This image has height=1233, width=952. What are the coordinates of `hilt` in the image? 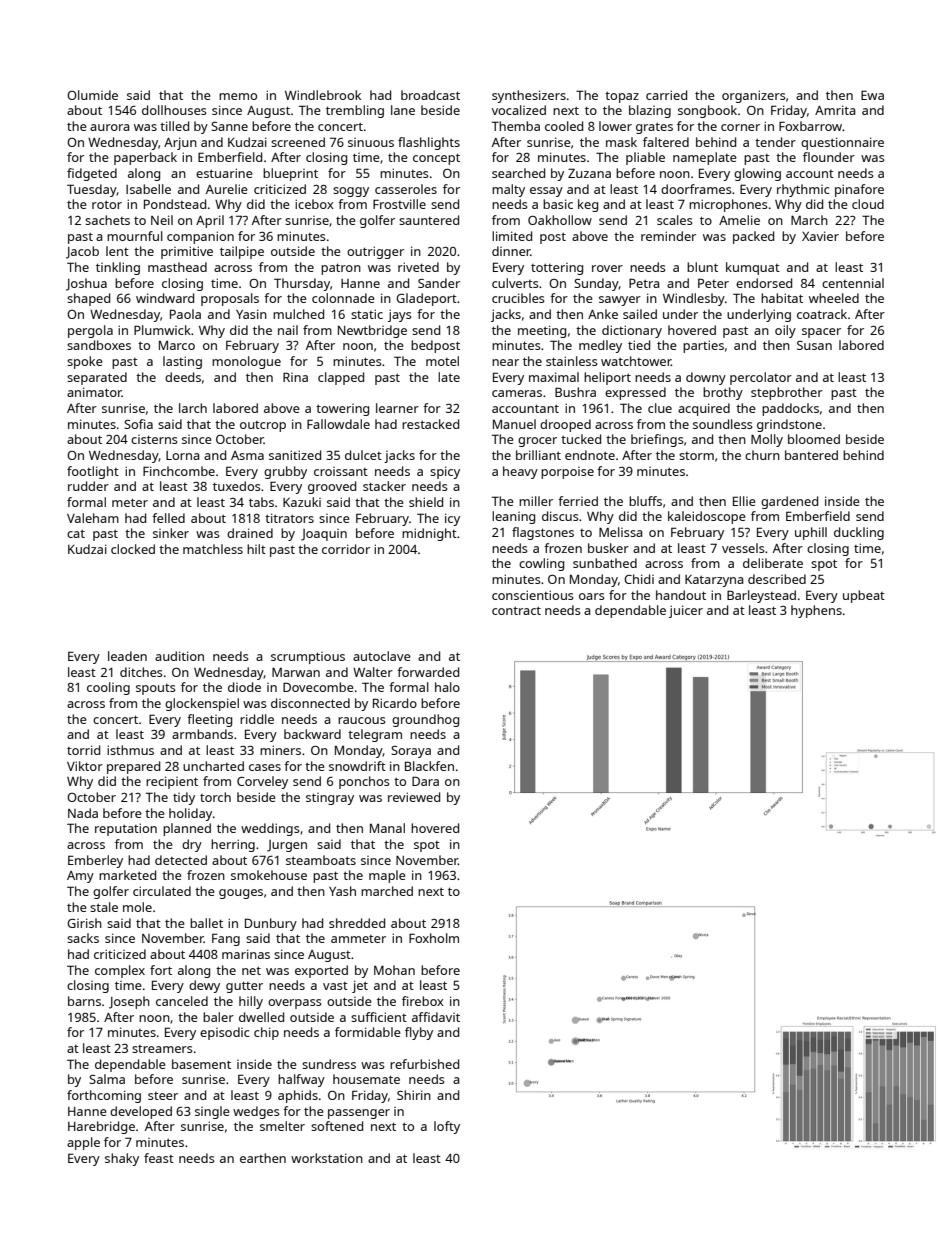 It's located at (256, 549).
